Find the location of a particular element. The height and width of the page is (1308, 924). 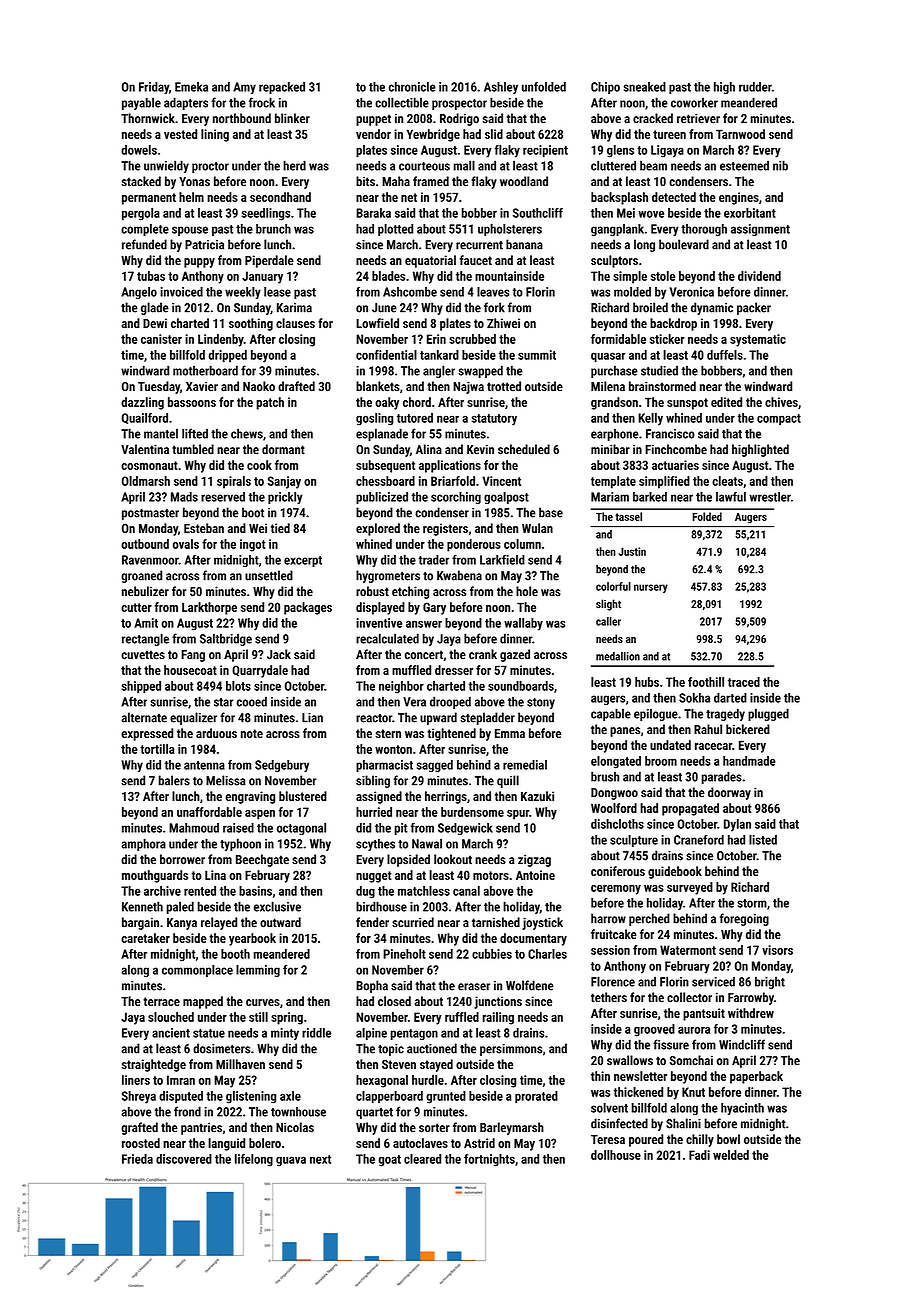

stern is located at coordinates (388, 733).
